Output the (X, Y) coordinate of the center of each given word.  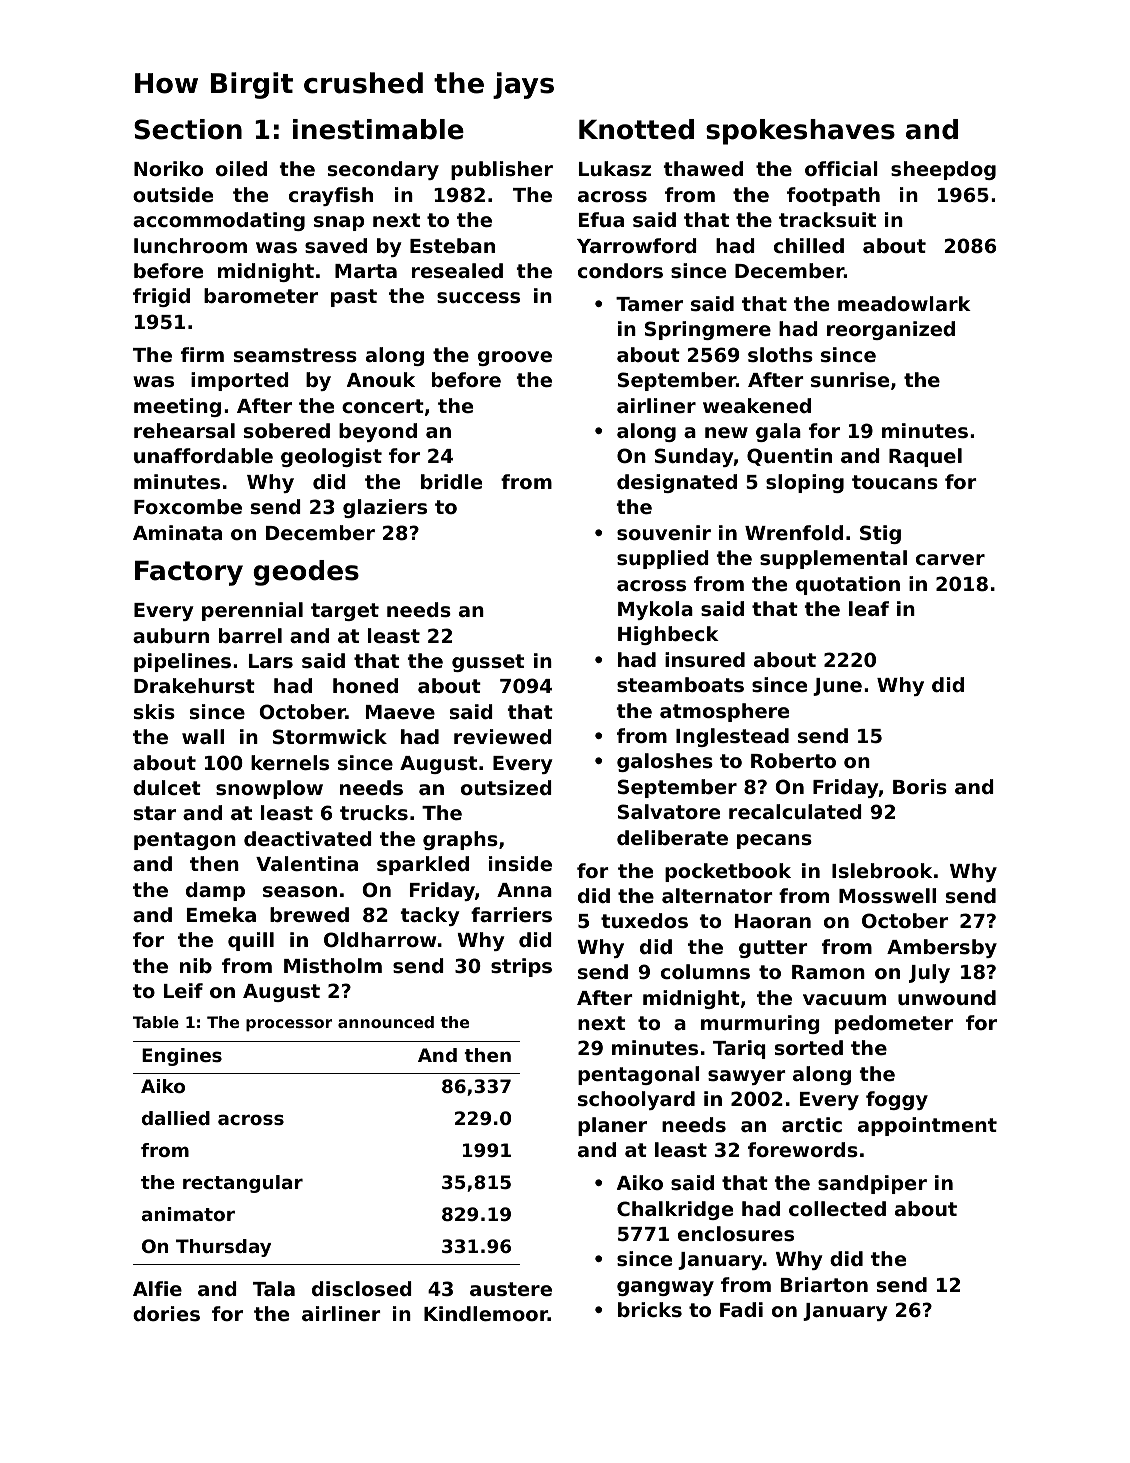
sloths (780, 355)
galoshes (665, 762)
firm (202, 354)
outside (173, 194)
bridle (451, 481)
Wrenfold (794, 532)
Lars (271, 661)
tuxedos (644, 920)
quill (251, 941)
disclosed (362, 1288)
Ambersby (942, 948)
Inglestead (732, 737)
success (478, 297)
